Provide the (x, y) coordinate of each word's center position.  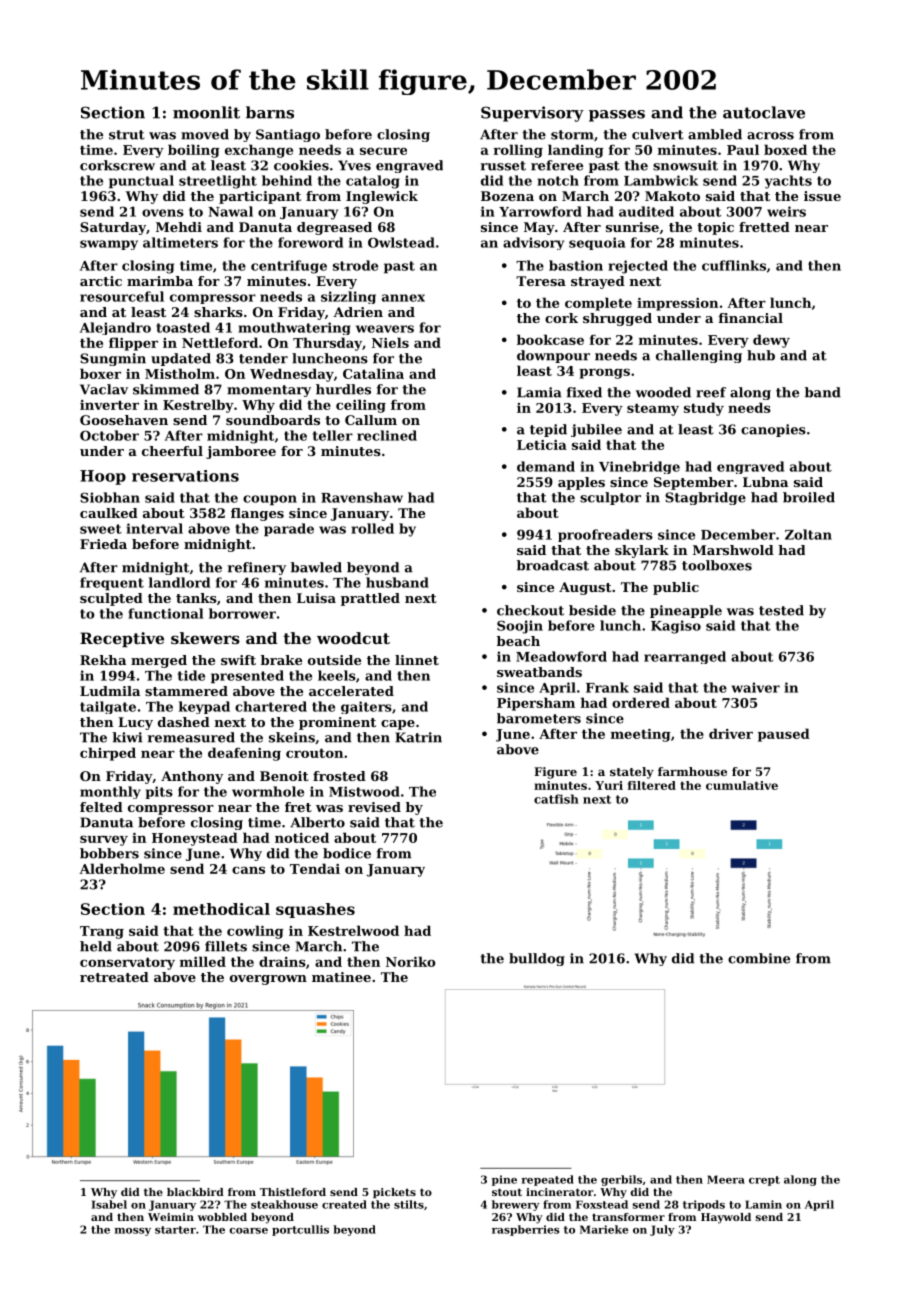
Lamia (539, 392)
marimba (160, 281)
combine (759, 958)
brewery (516, 1205)
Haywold (726, 1218)
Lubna (765, 482)
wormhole (268, 791)
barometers (539, 718)
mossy (133, 1232)
